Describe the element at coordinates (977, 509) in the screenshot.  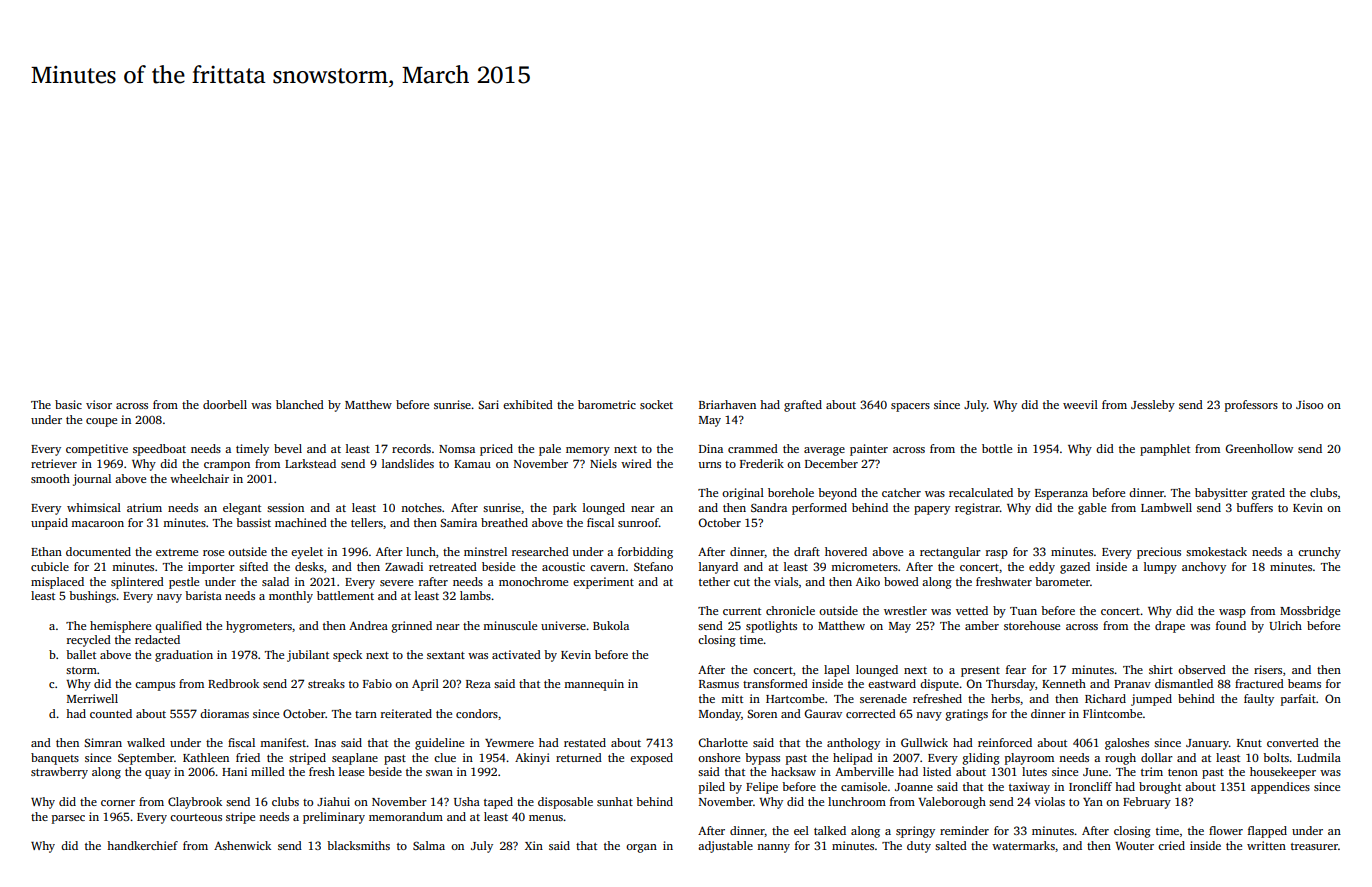
I see `registrar` at that location.
